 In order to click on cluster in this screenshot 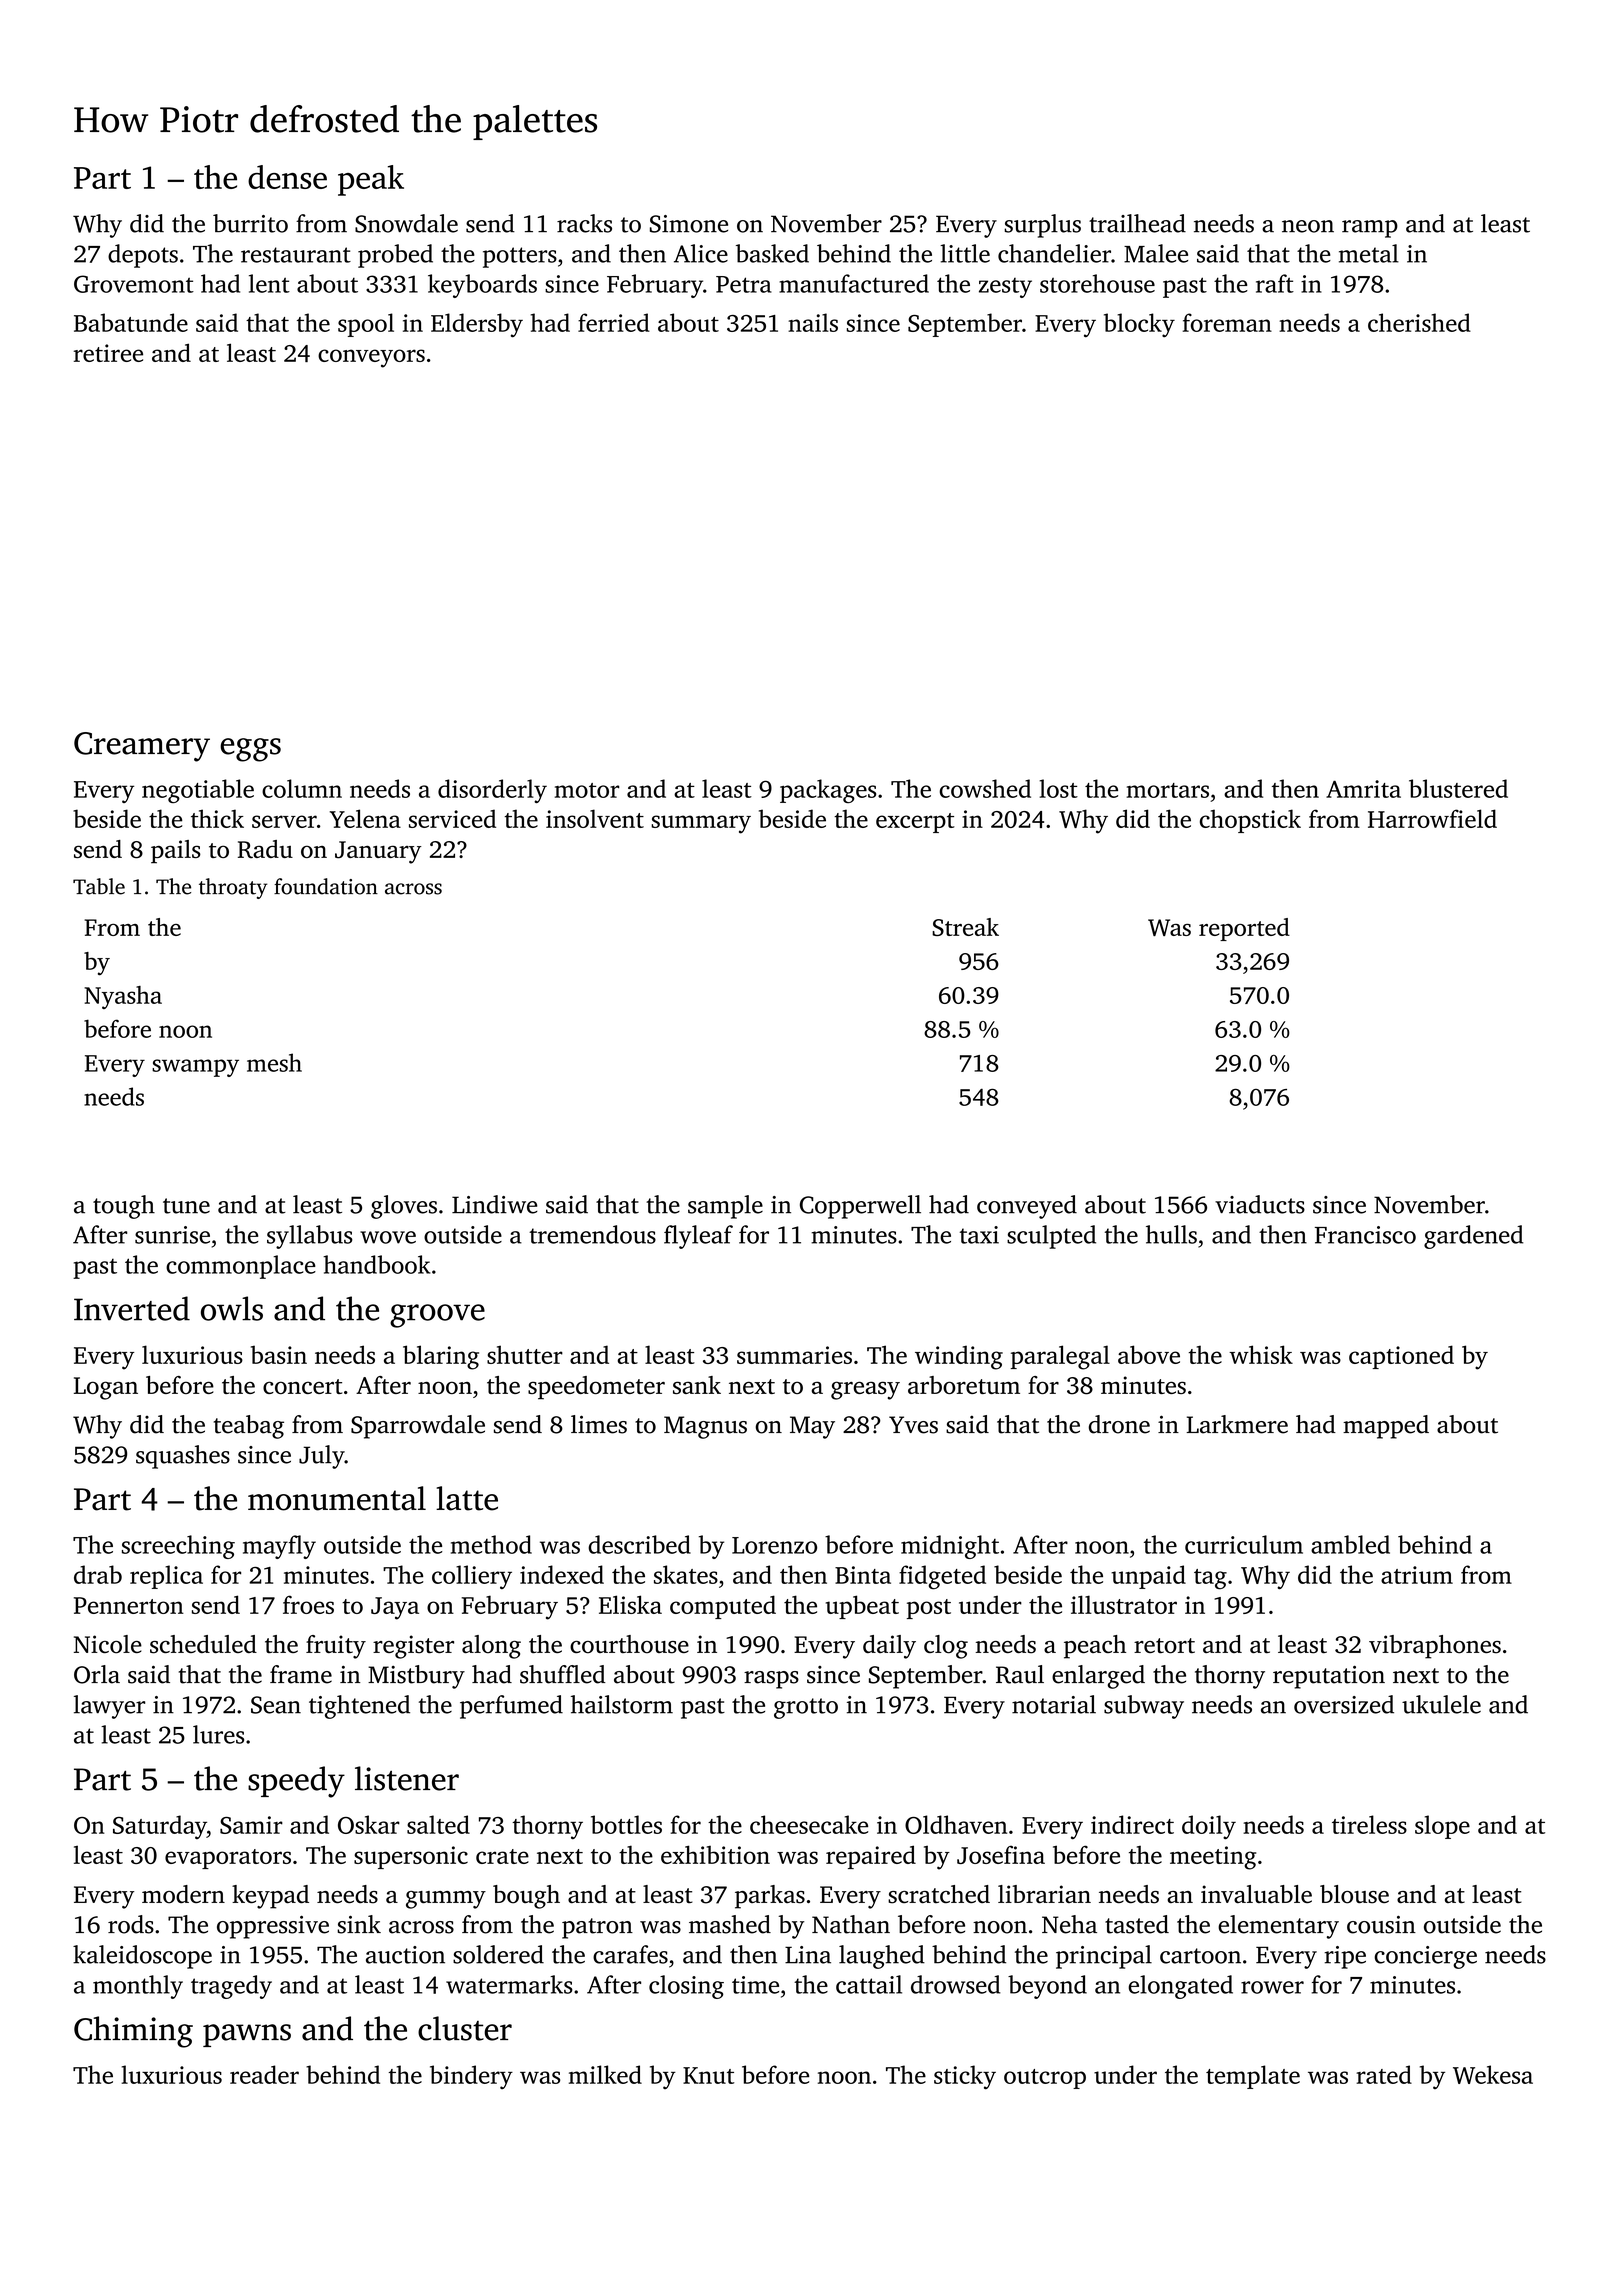, I will do `click(465, 2028)`.
